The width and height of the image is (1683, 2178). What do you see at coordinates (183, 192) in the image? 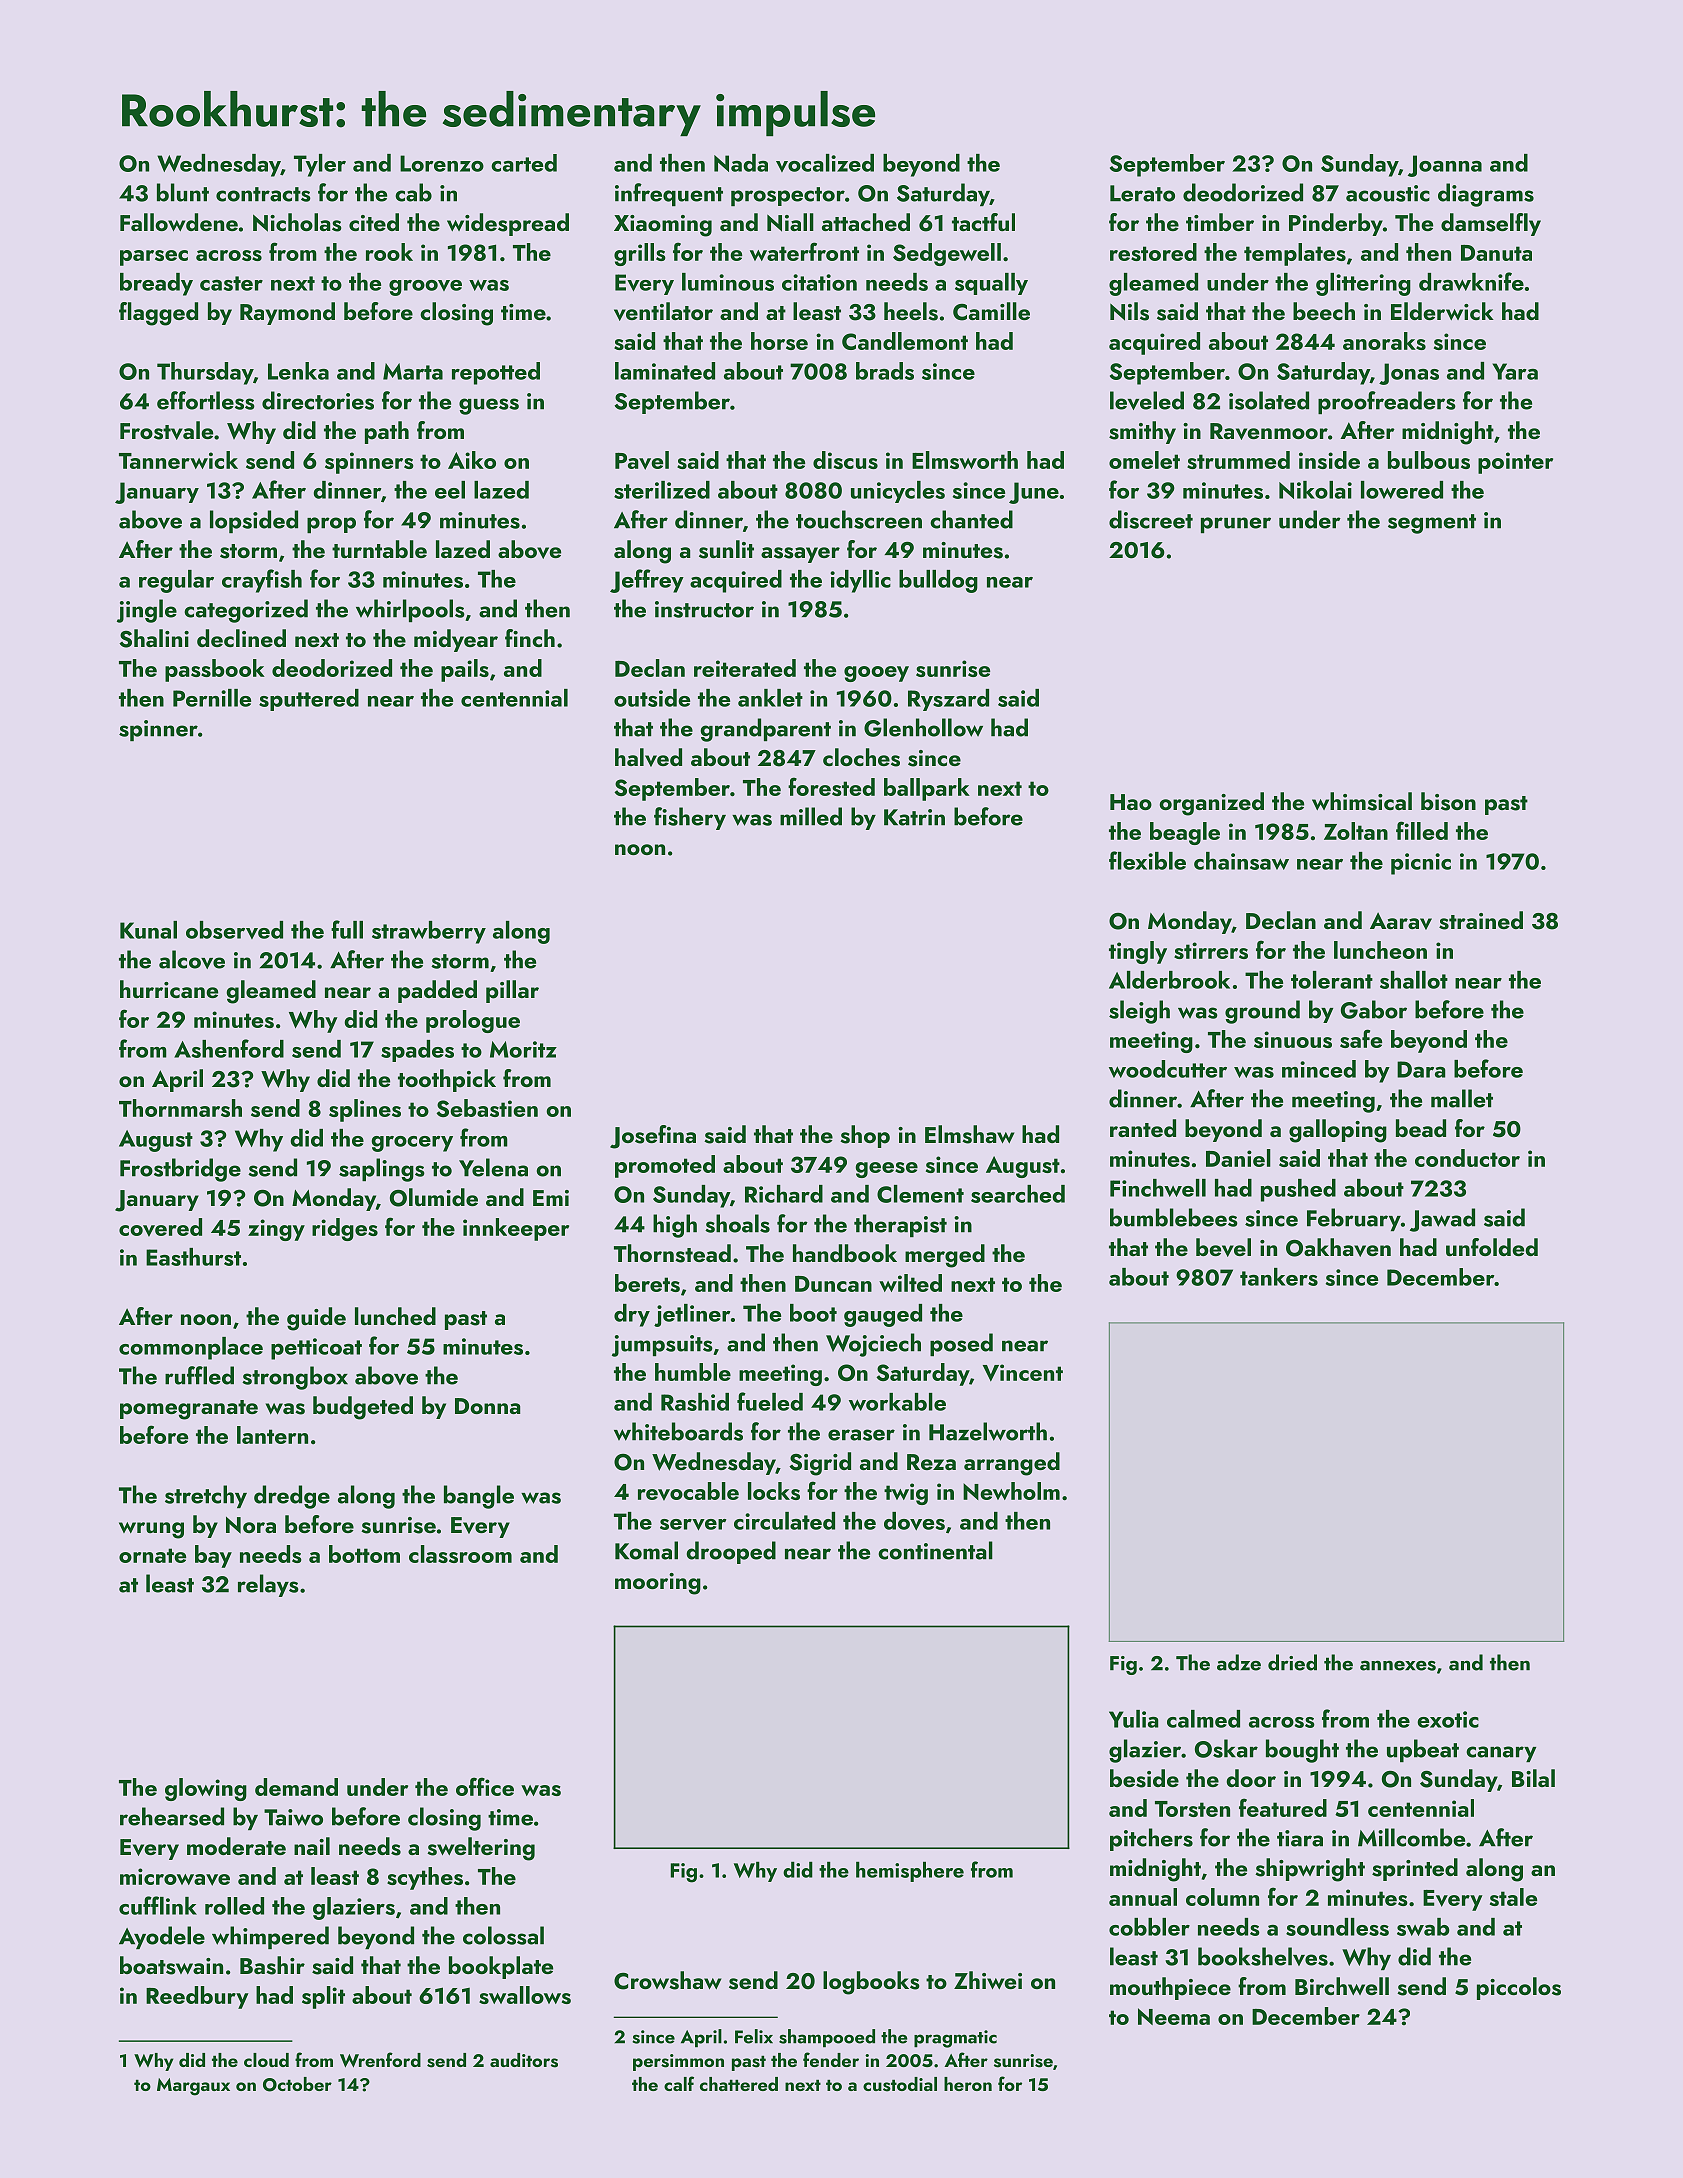
I see `blunt` at bounding box center [183, 192].
